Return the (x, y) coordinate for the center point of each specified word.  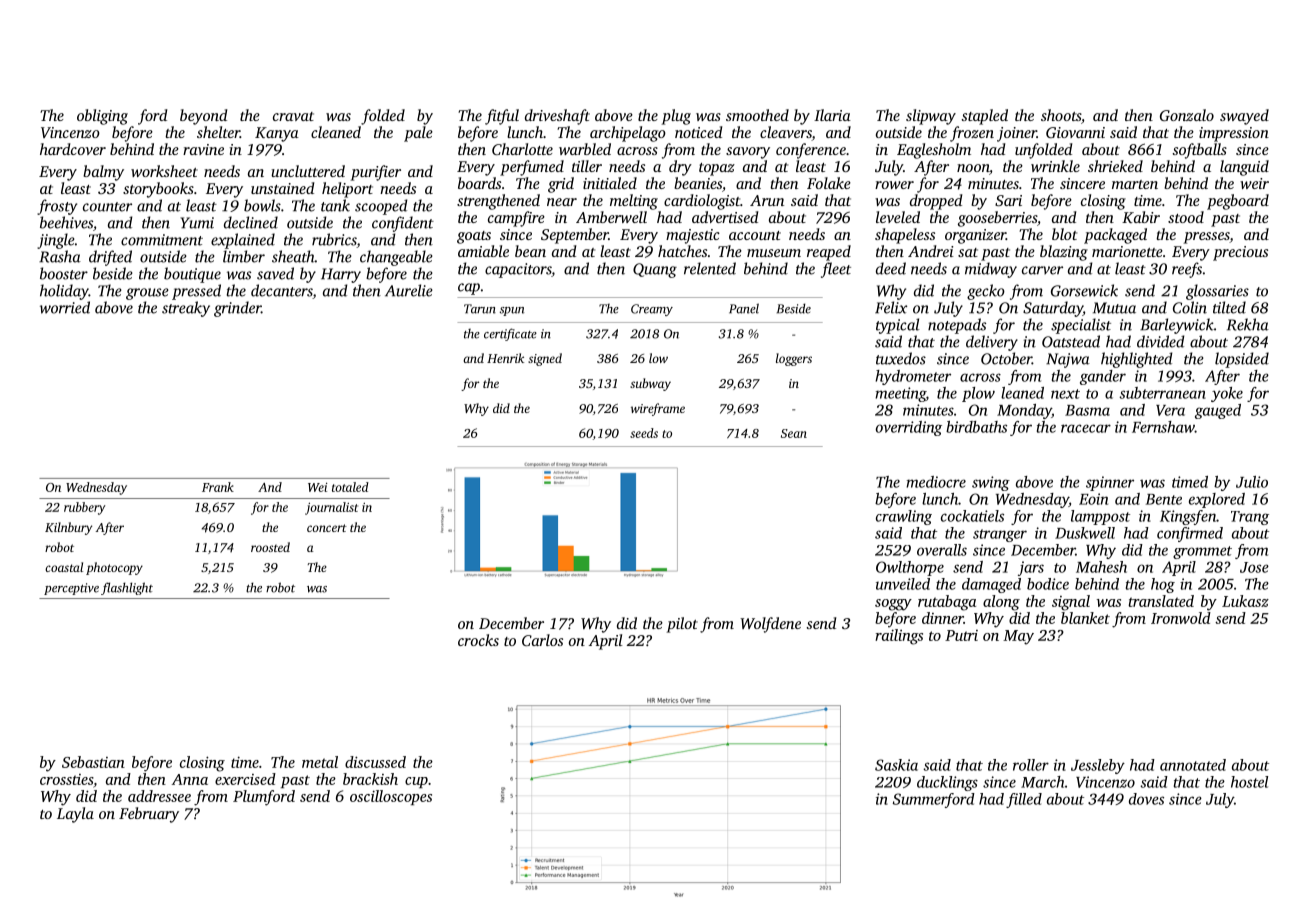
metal (320, 762)
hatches (682, 251)
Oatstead (1071, 341)
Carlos (542, 640)
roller (1031, 765)
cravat (293, 116)
